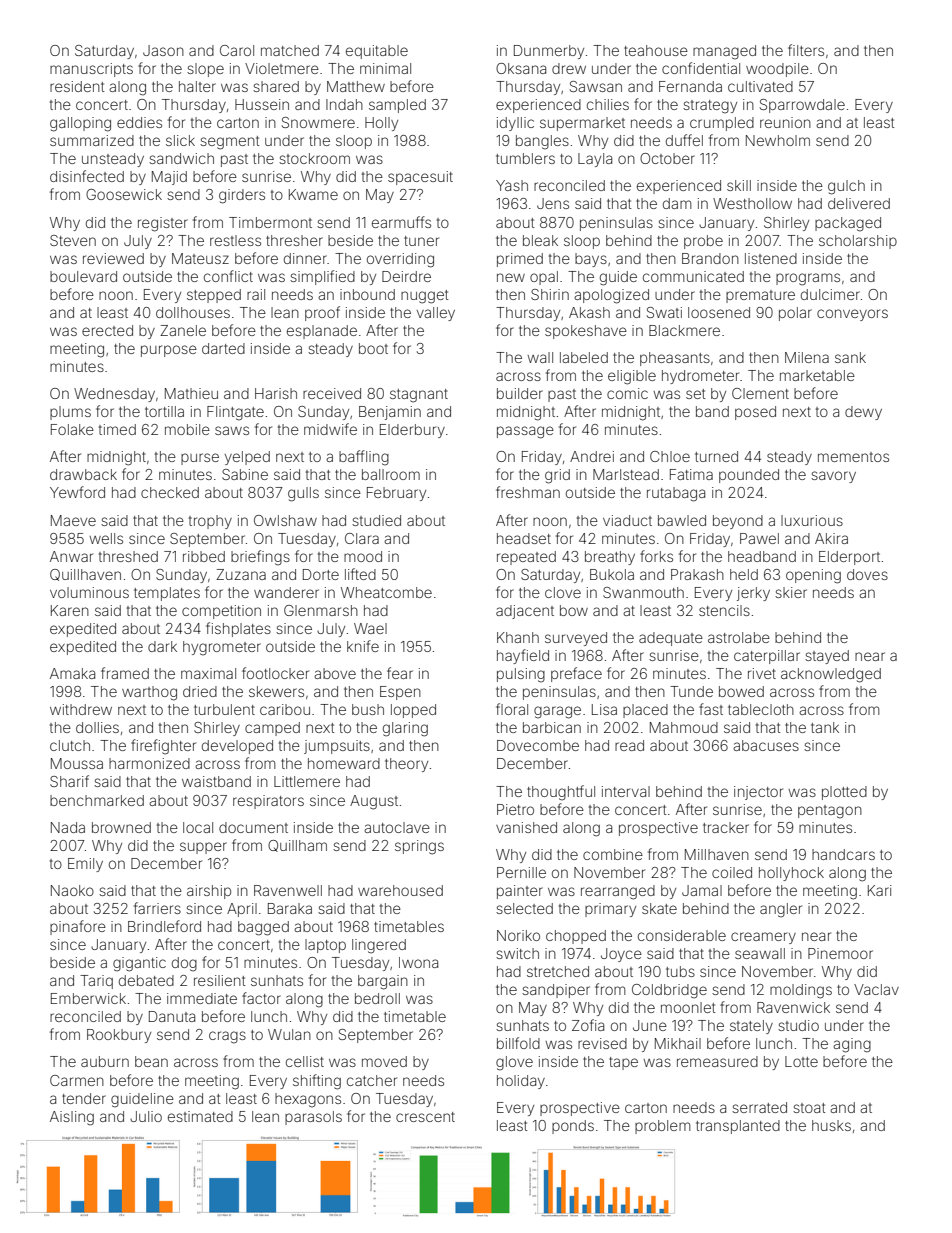 This screenshot has height=1233, width=952. Describe the element at coordinates (514, 1063) in the screenshot. I see `glove` at that location.
